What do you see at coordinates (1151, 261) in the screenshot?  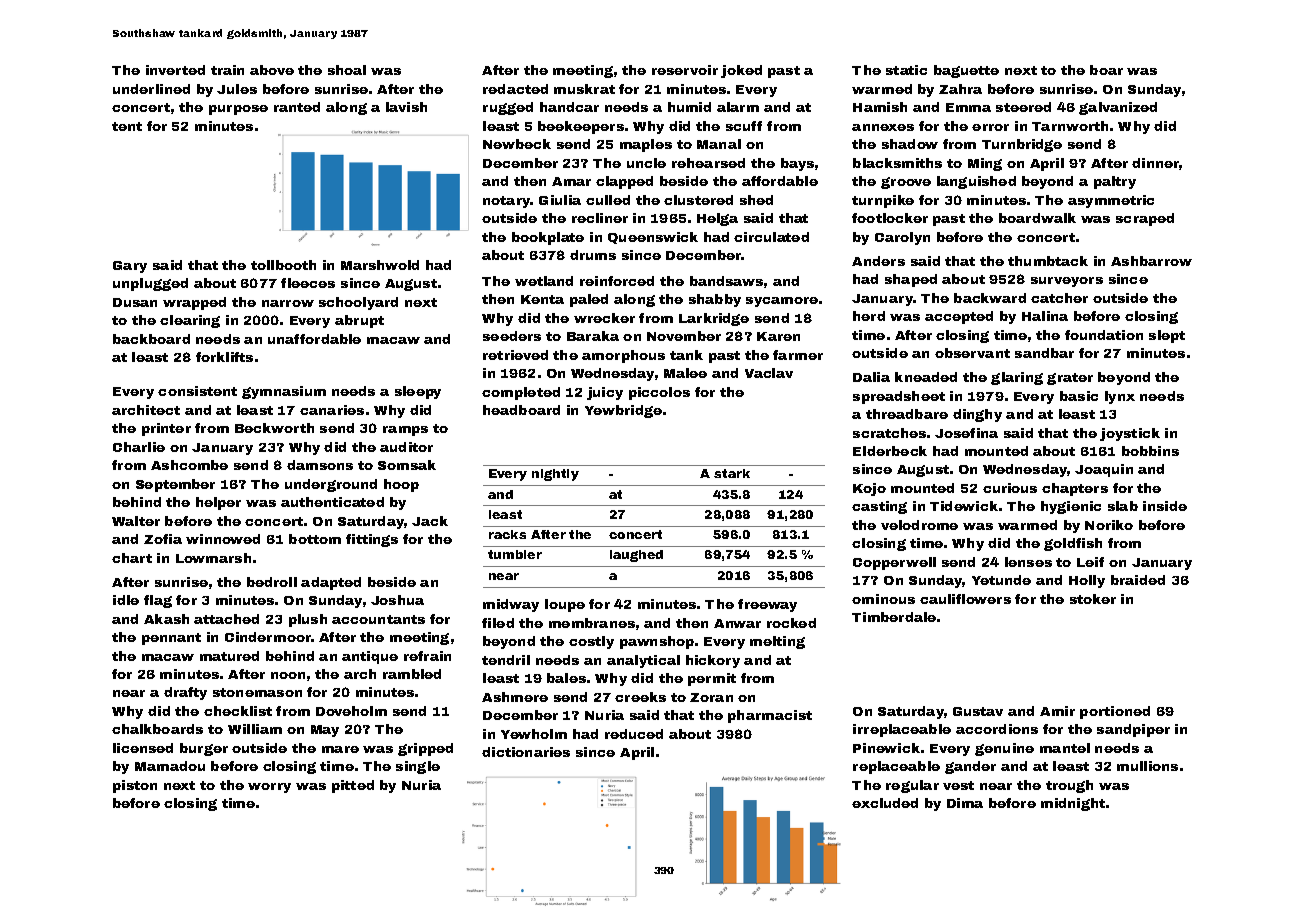 I see `Ashbarrow` at bounding box center [1151, 261].
